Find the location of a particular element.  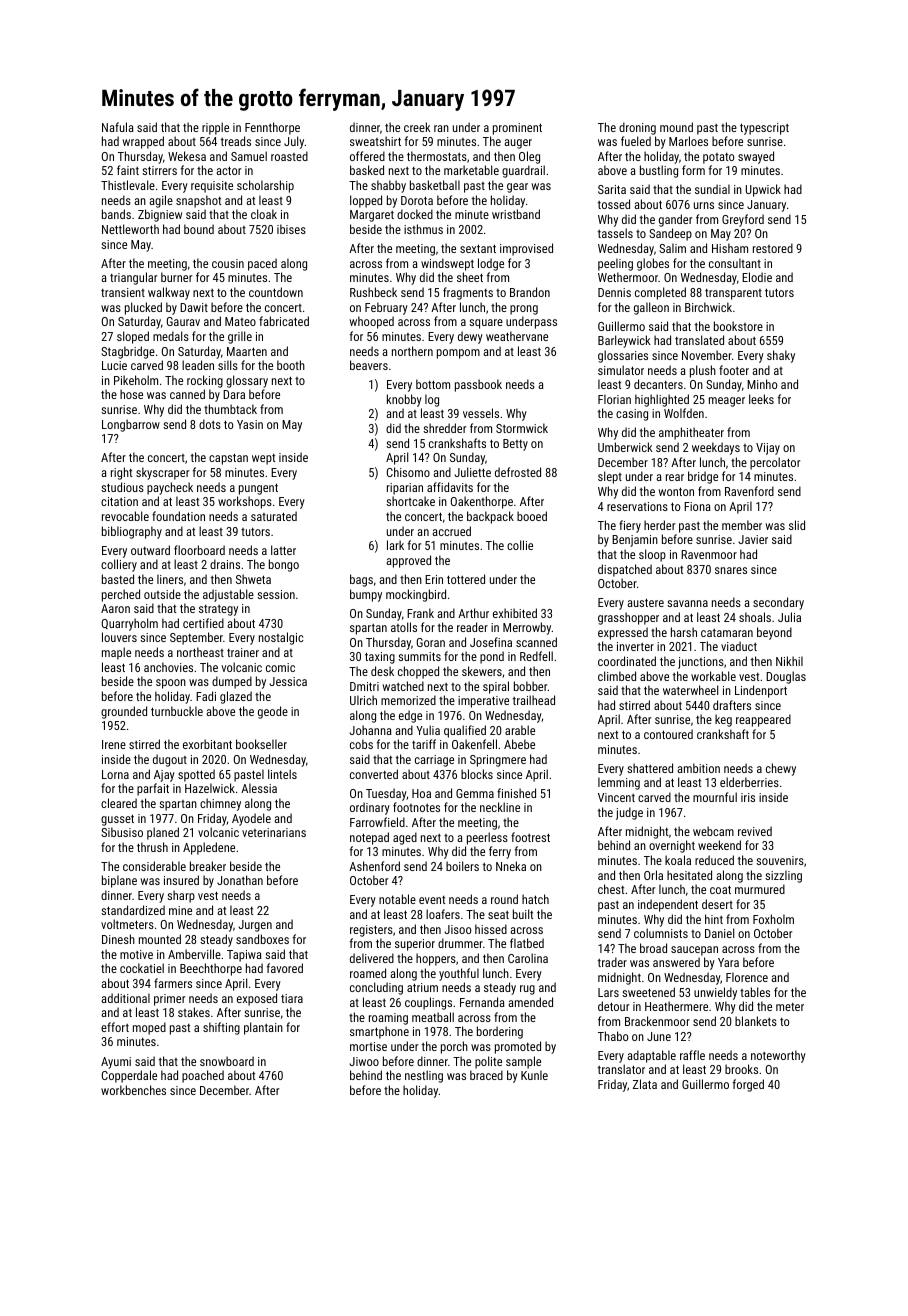

bags is located at coordinates (361, 580).
